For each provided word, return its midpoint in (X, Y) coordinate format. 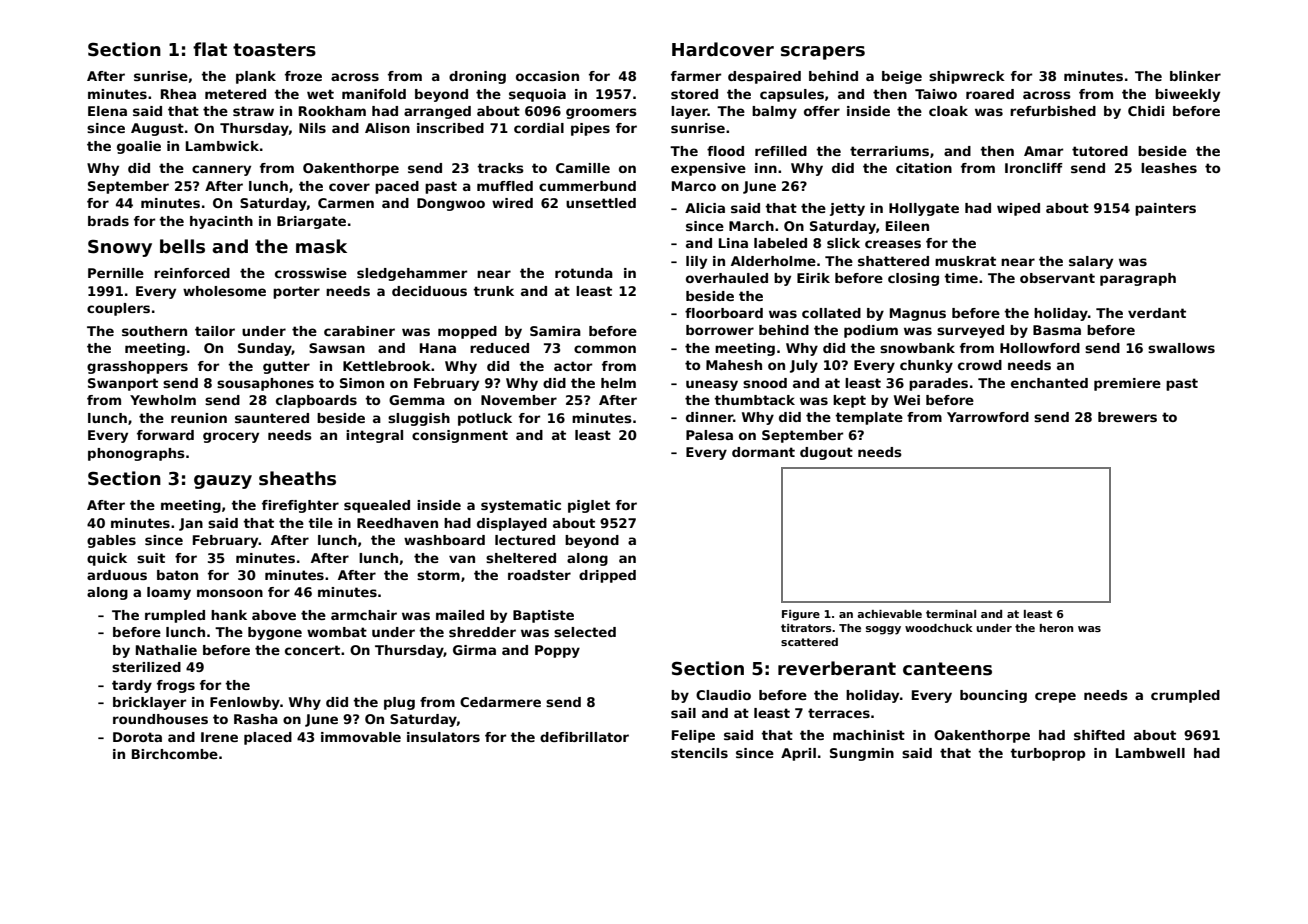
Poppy (557, 651)
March (751, 226)
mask (321, 246)
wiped (1018, 209)
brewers (1127, 417)
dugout (826, 453)
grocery (231, 437)
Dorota (137, 737)
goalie (139, 147)
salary (1091, 262)
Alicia (705, 208)
